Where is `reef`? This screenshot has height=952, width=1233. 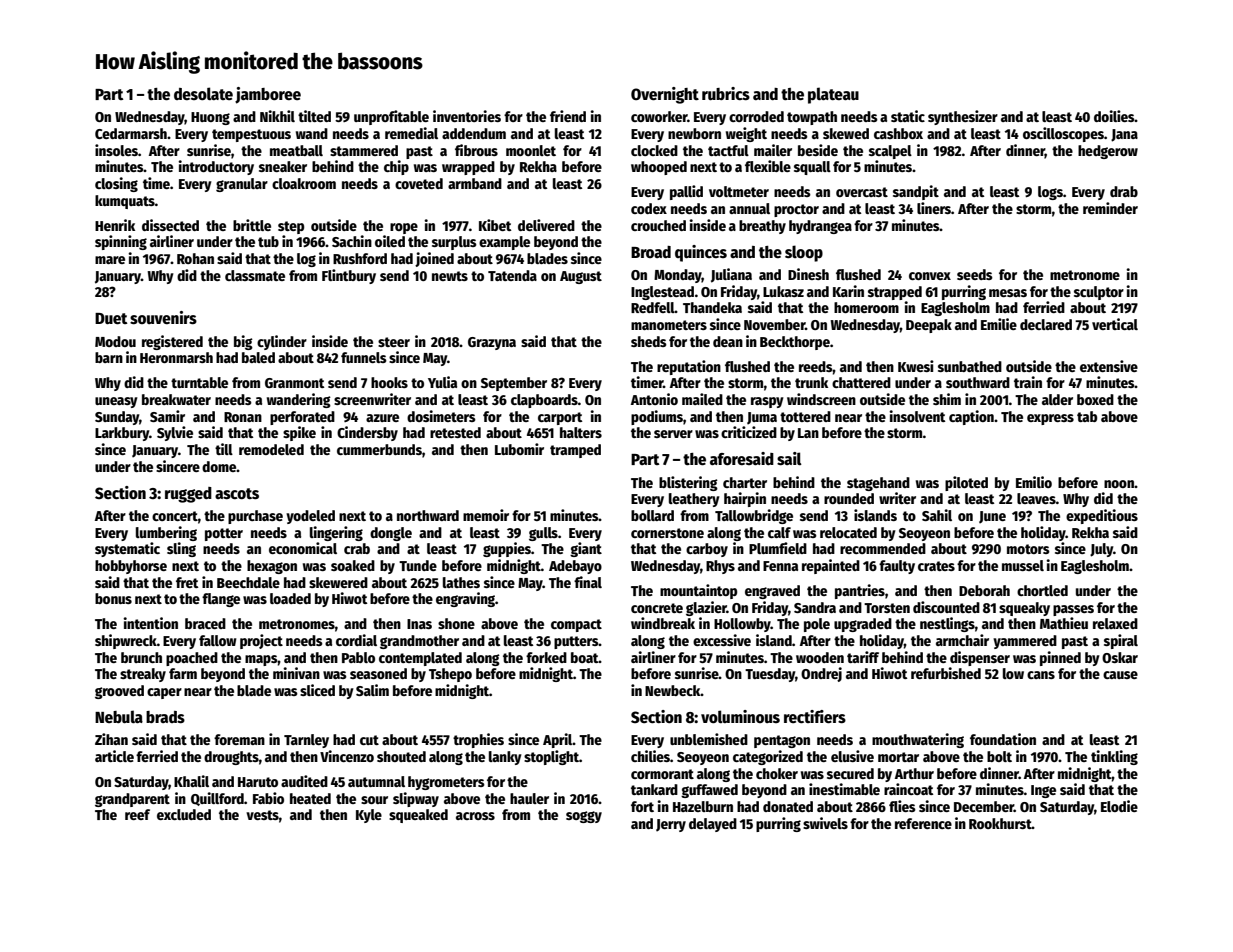
reef is located at coordinates (137, 814).
